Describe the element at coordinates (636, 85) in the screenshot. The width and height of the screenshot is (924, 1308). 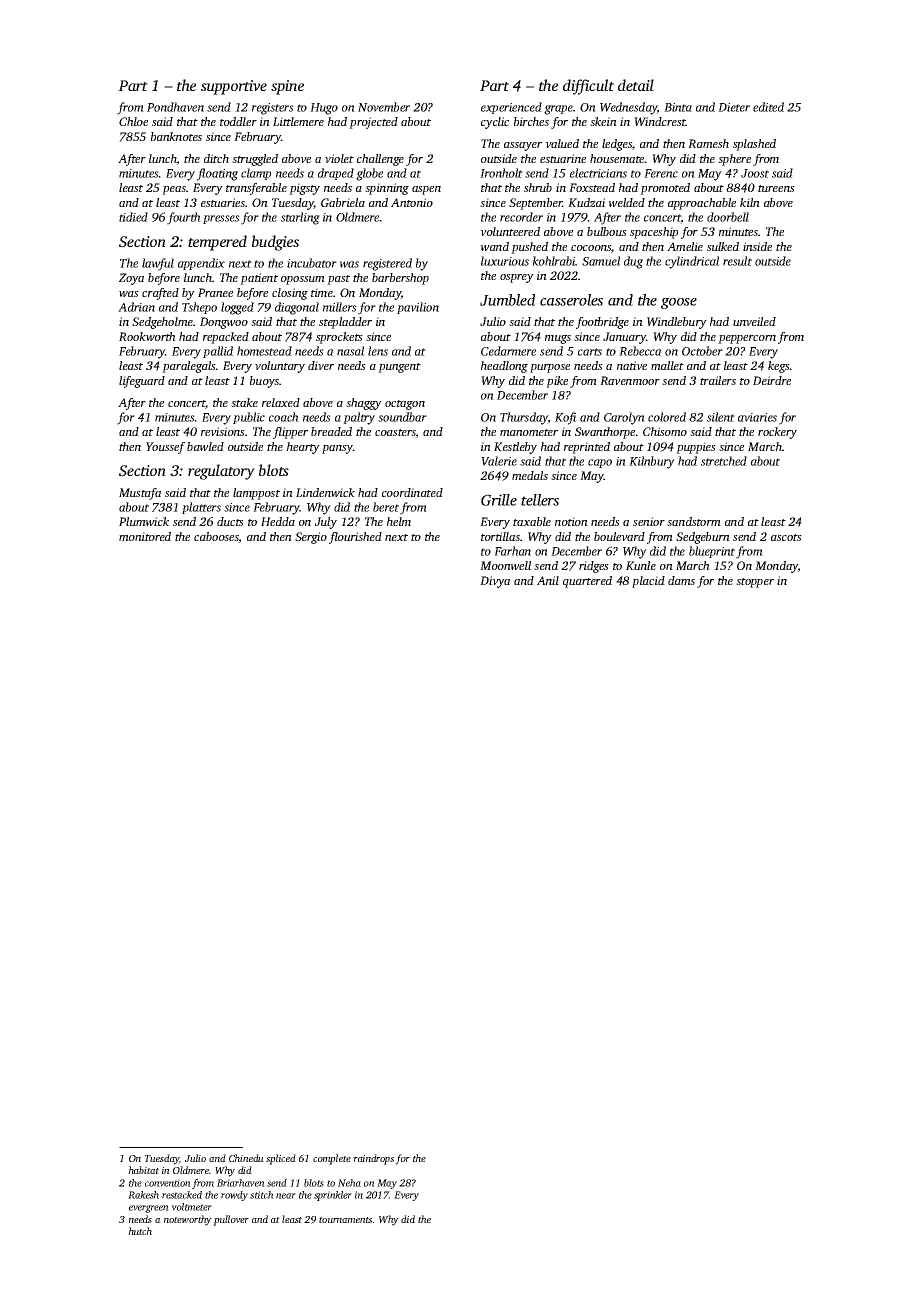
I see `detail` at that location.
